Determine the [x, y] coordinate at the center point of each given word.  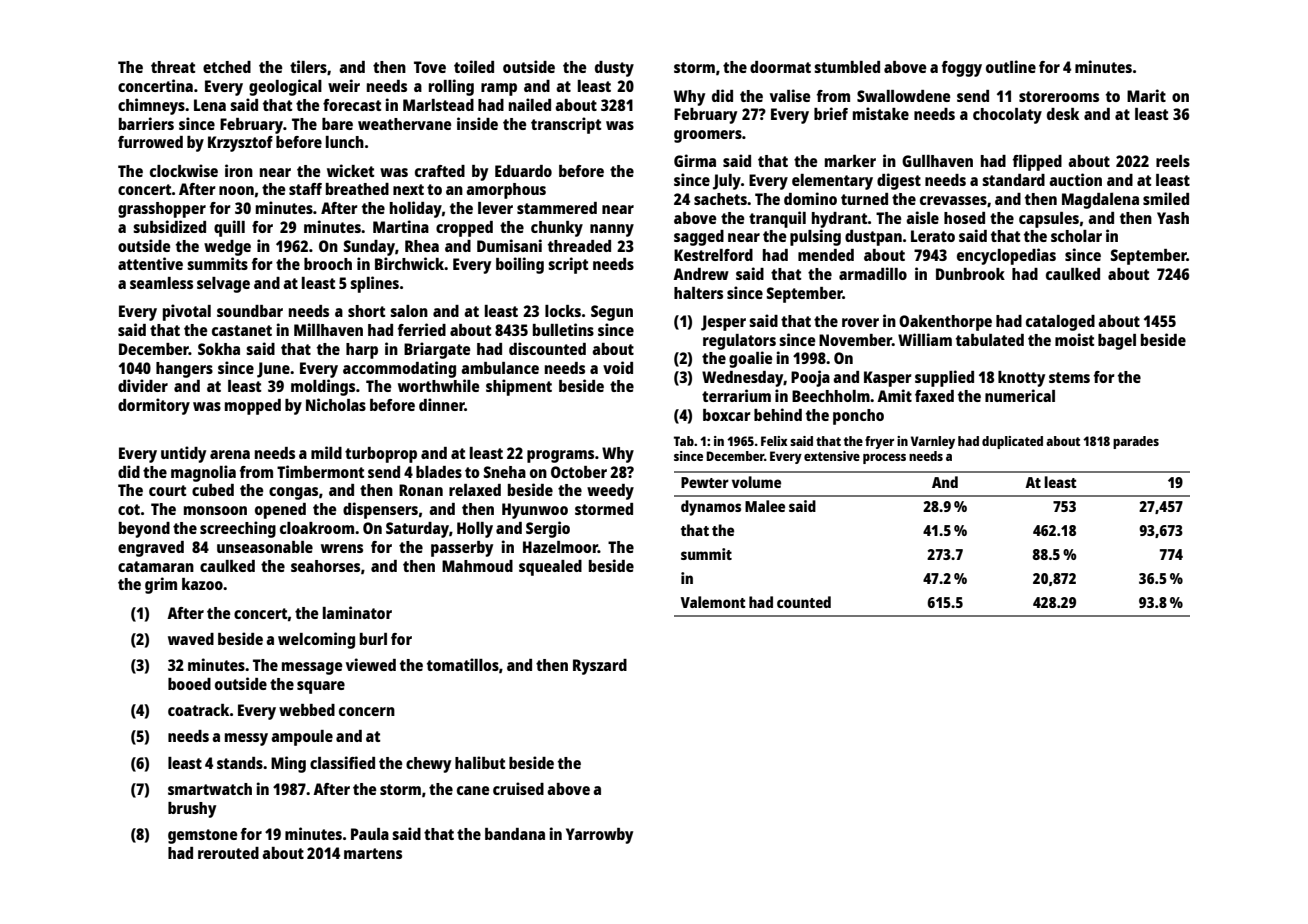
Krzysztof [240, 144]
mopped [253, 407]
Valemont [713, 602]
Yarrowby [599, 836]
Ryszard [600, 667]
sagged [699, 238]
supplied [944, 378]
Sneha [505, 472]
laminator [357, 612]
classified [342, 762]
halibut [480, 762]
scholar [1076, 236]
